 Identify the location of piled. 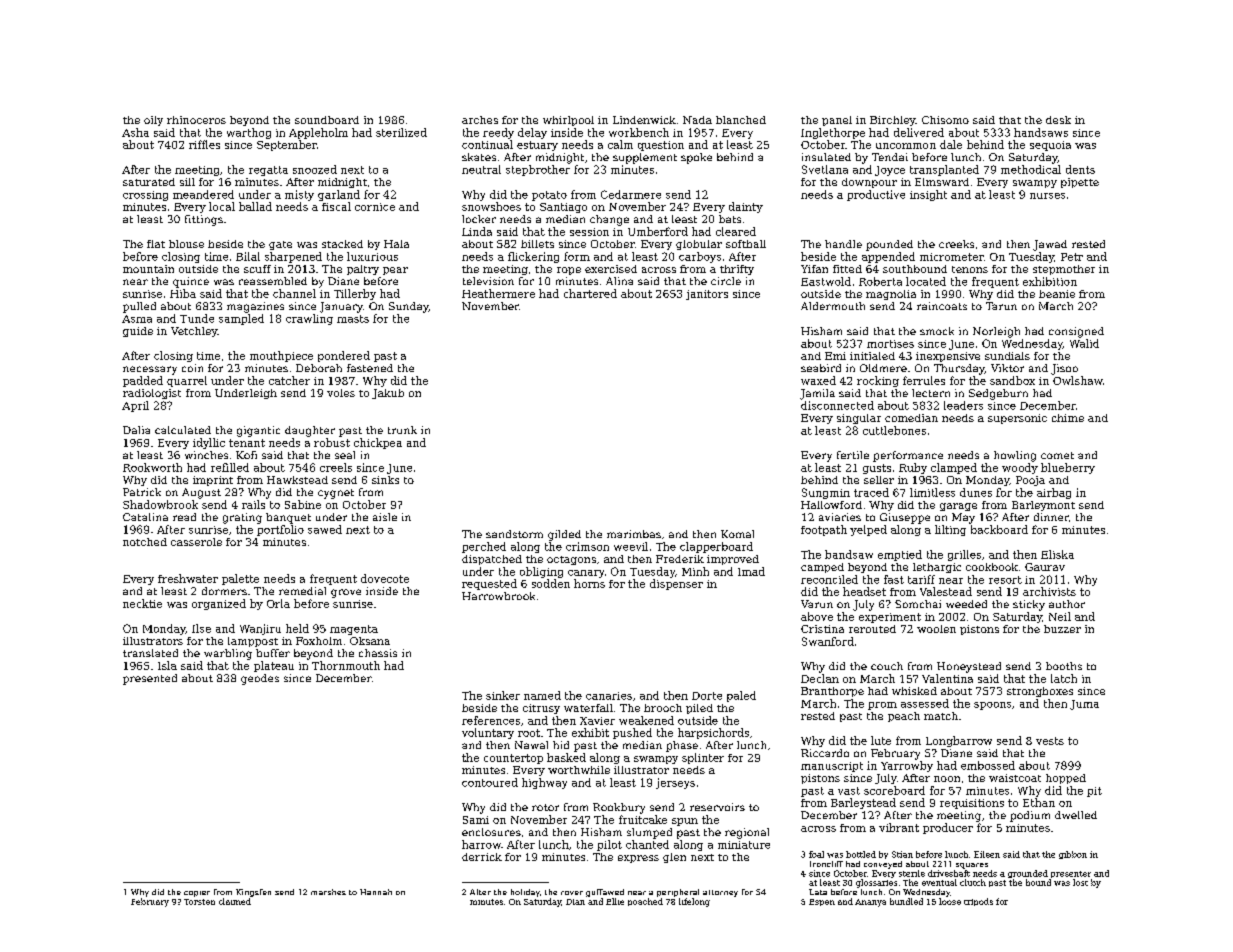
(699, 709).
